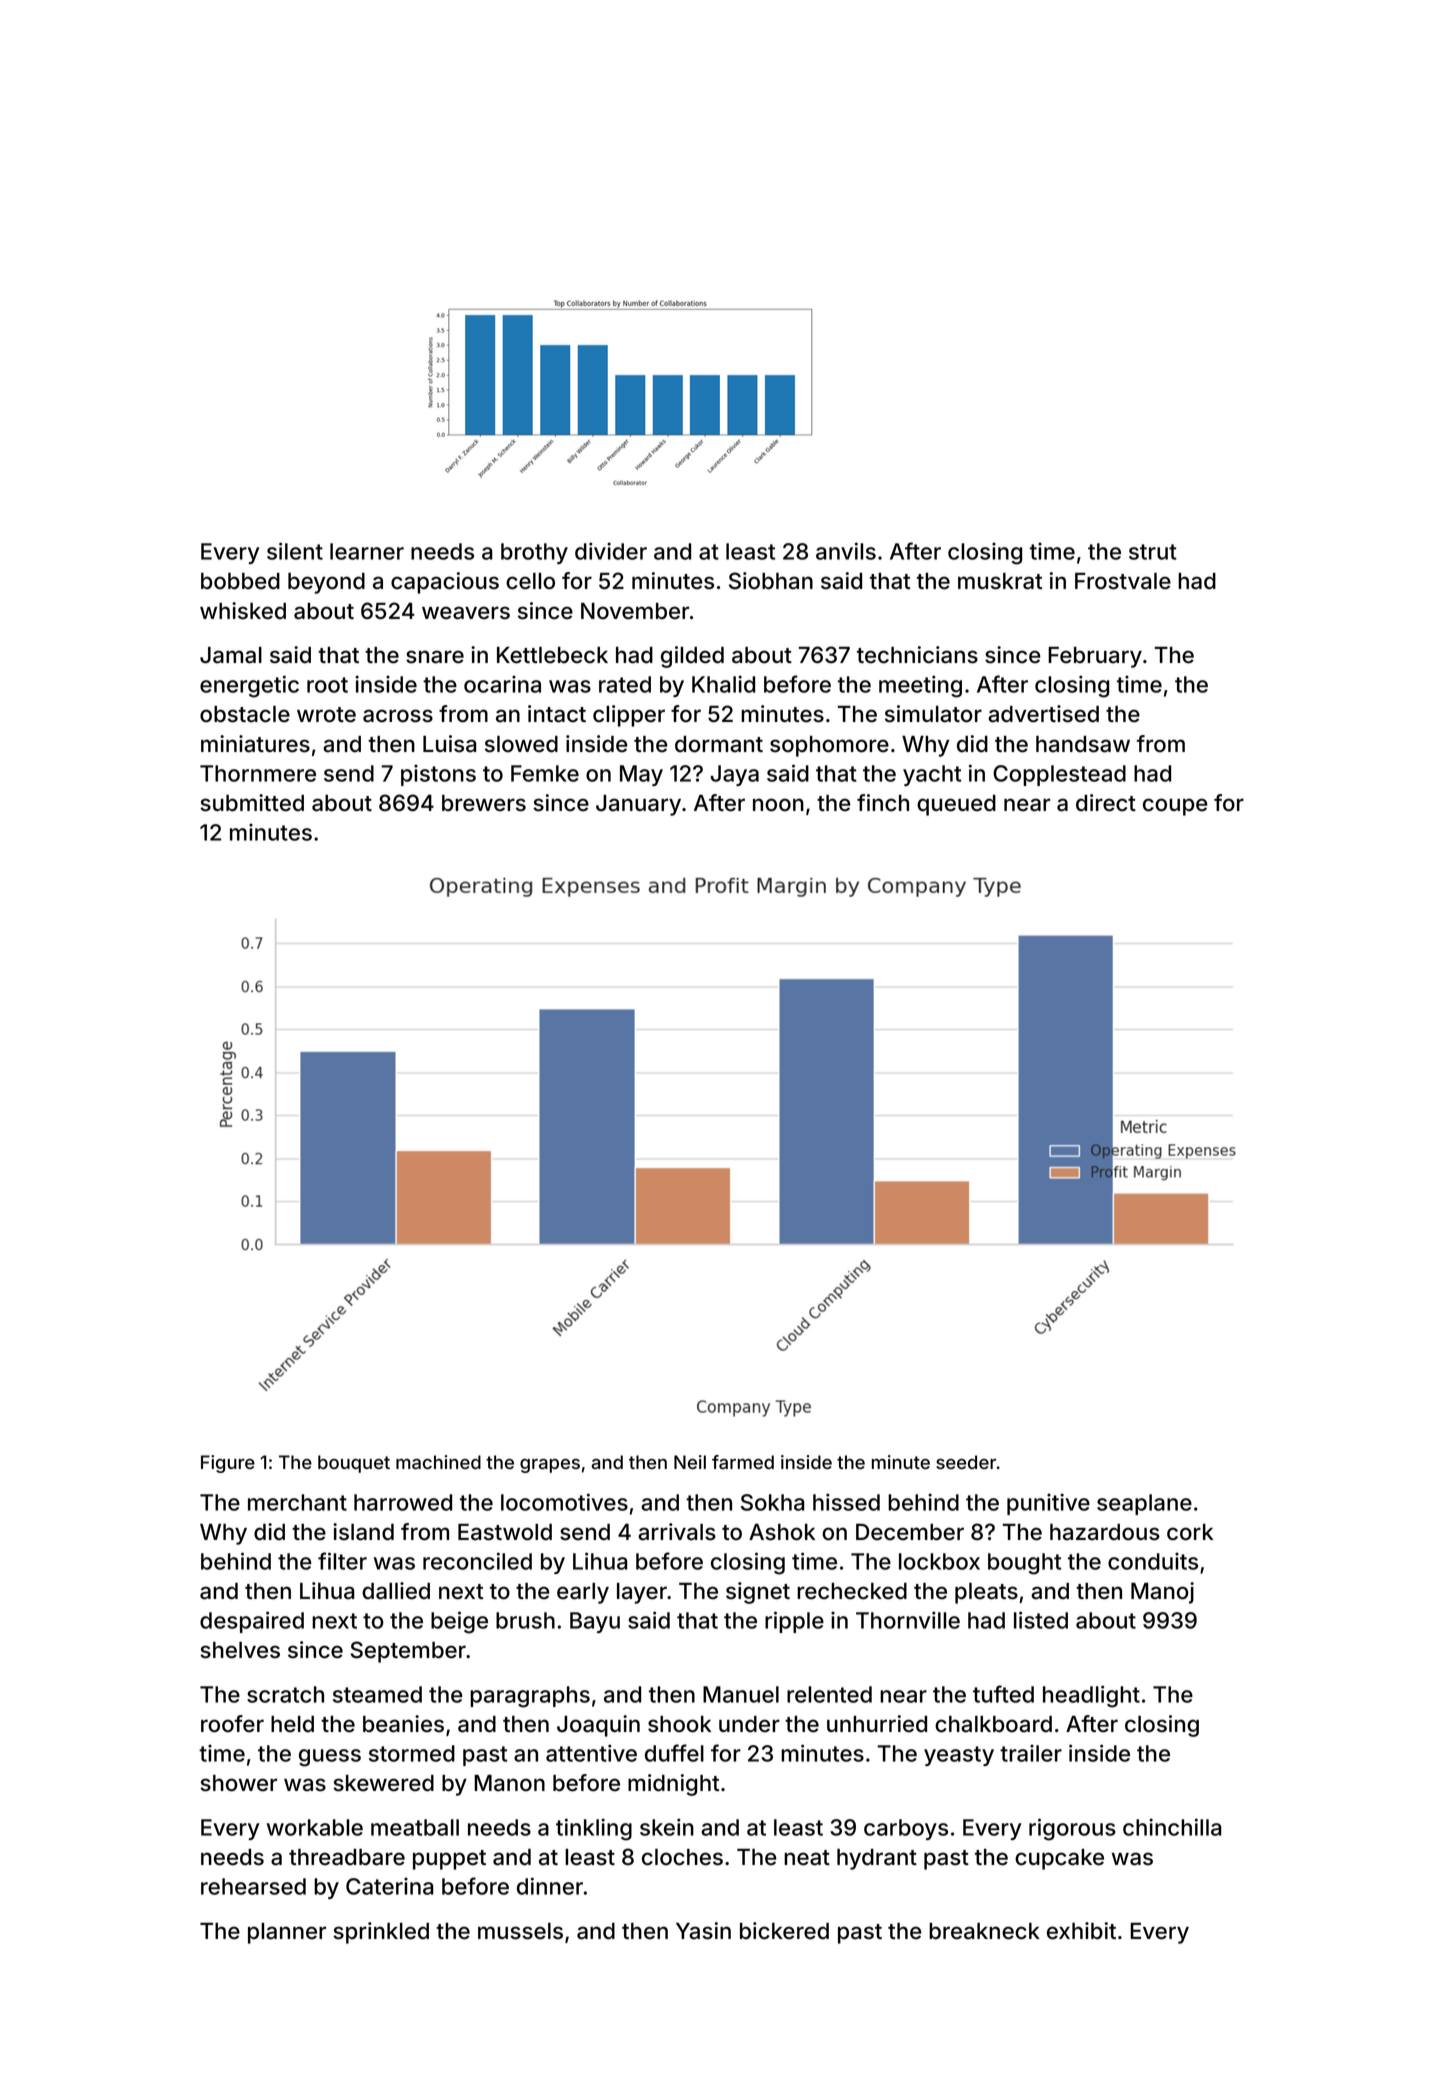 Image resolution: width=1450 pixels, height=2100 pixels. I want to click on silent, so click(295, 551).
